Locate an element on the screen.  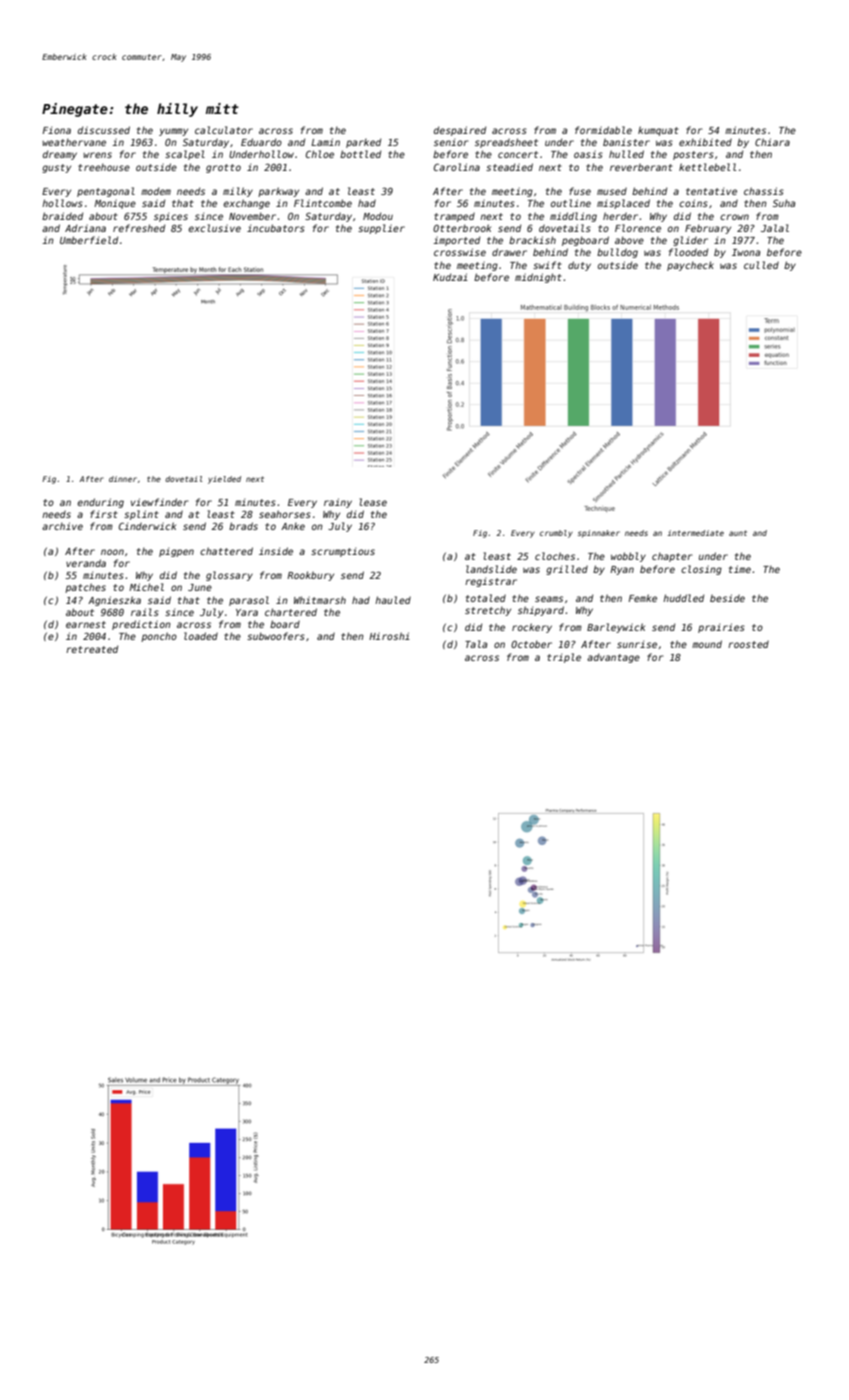
supplier is located at coordinates (381, 229).
